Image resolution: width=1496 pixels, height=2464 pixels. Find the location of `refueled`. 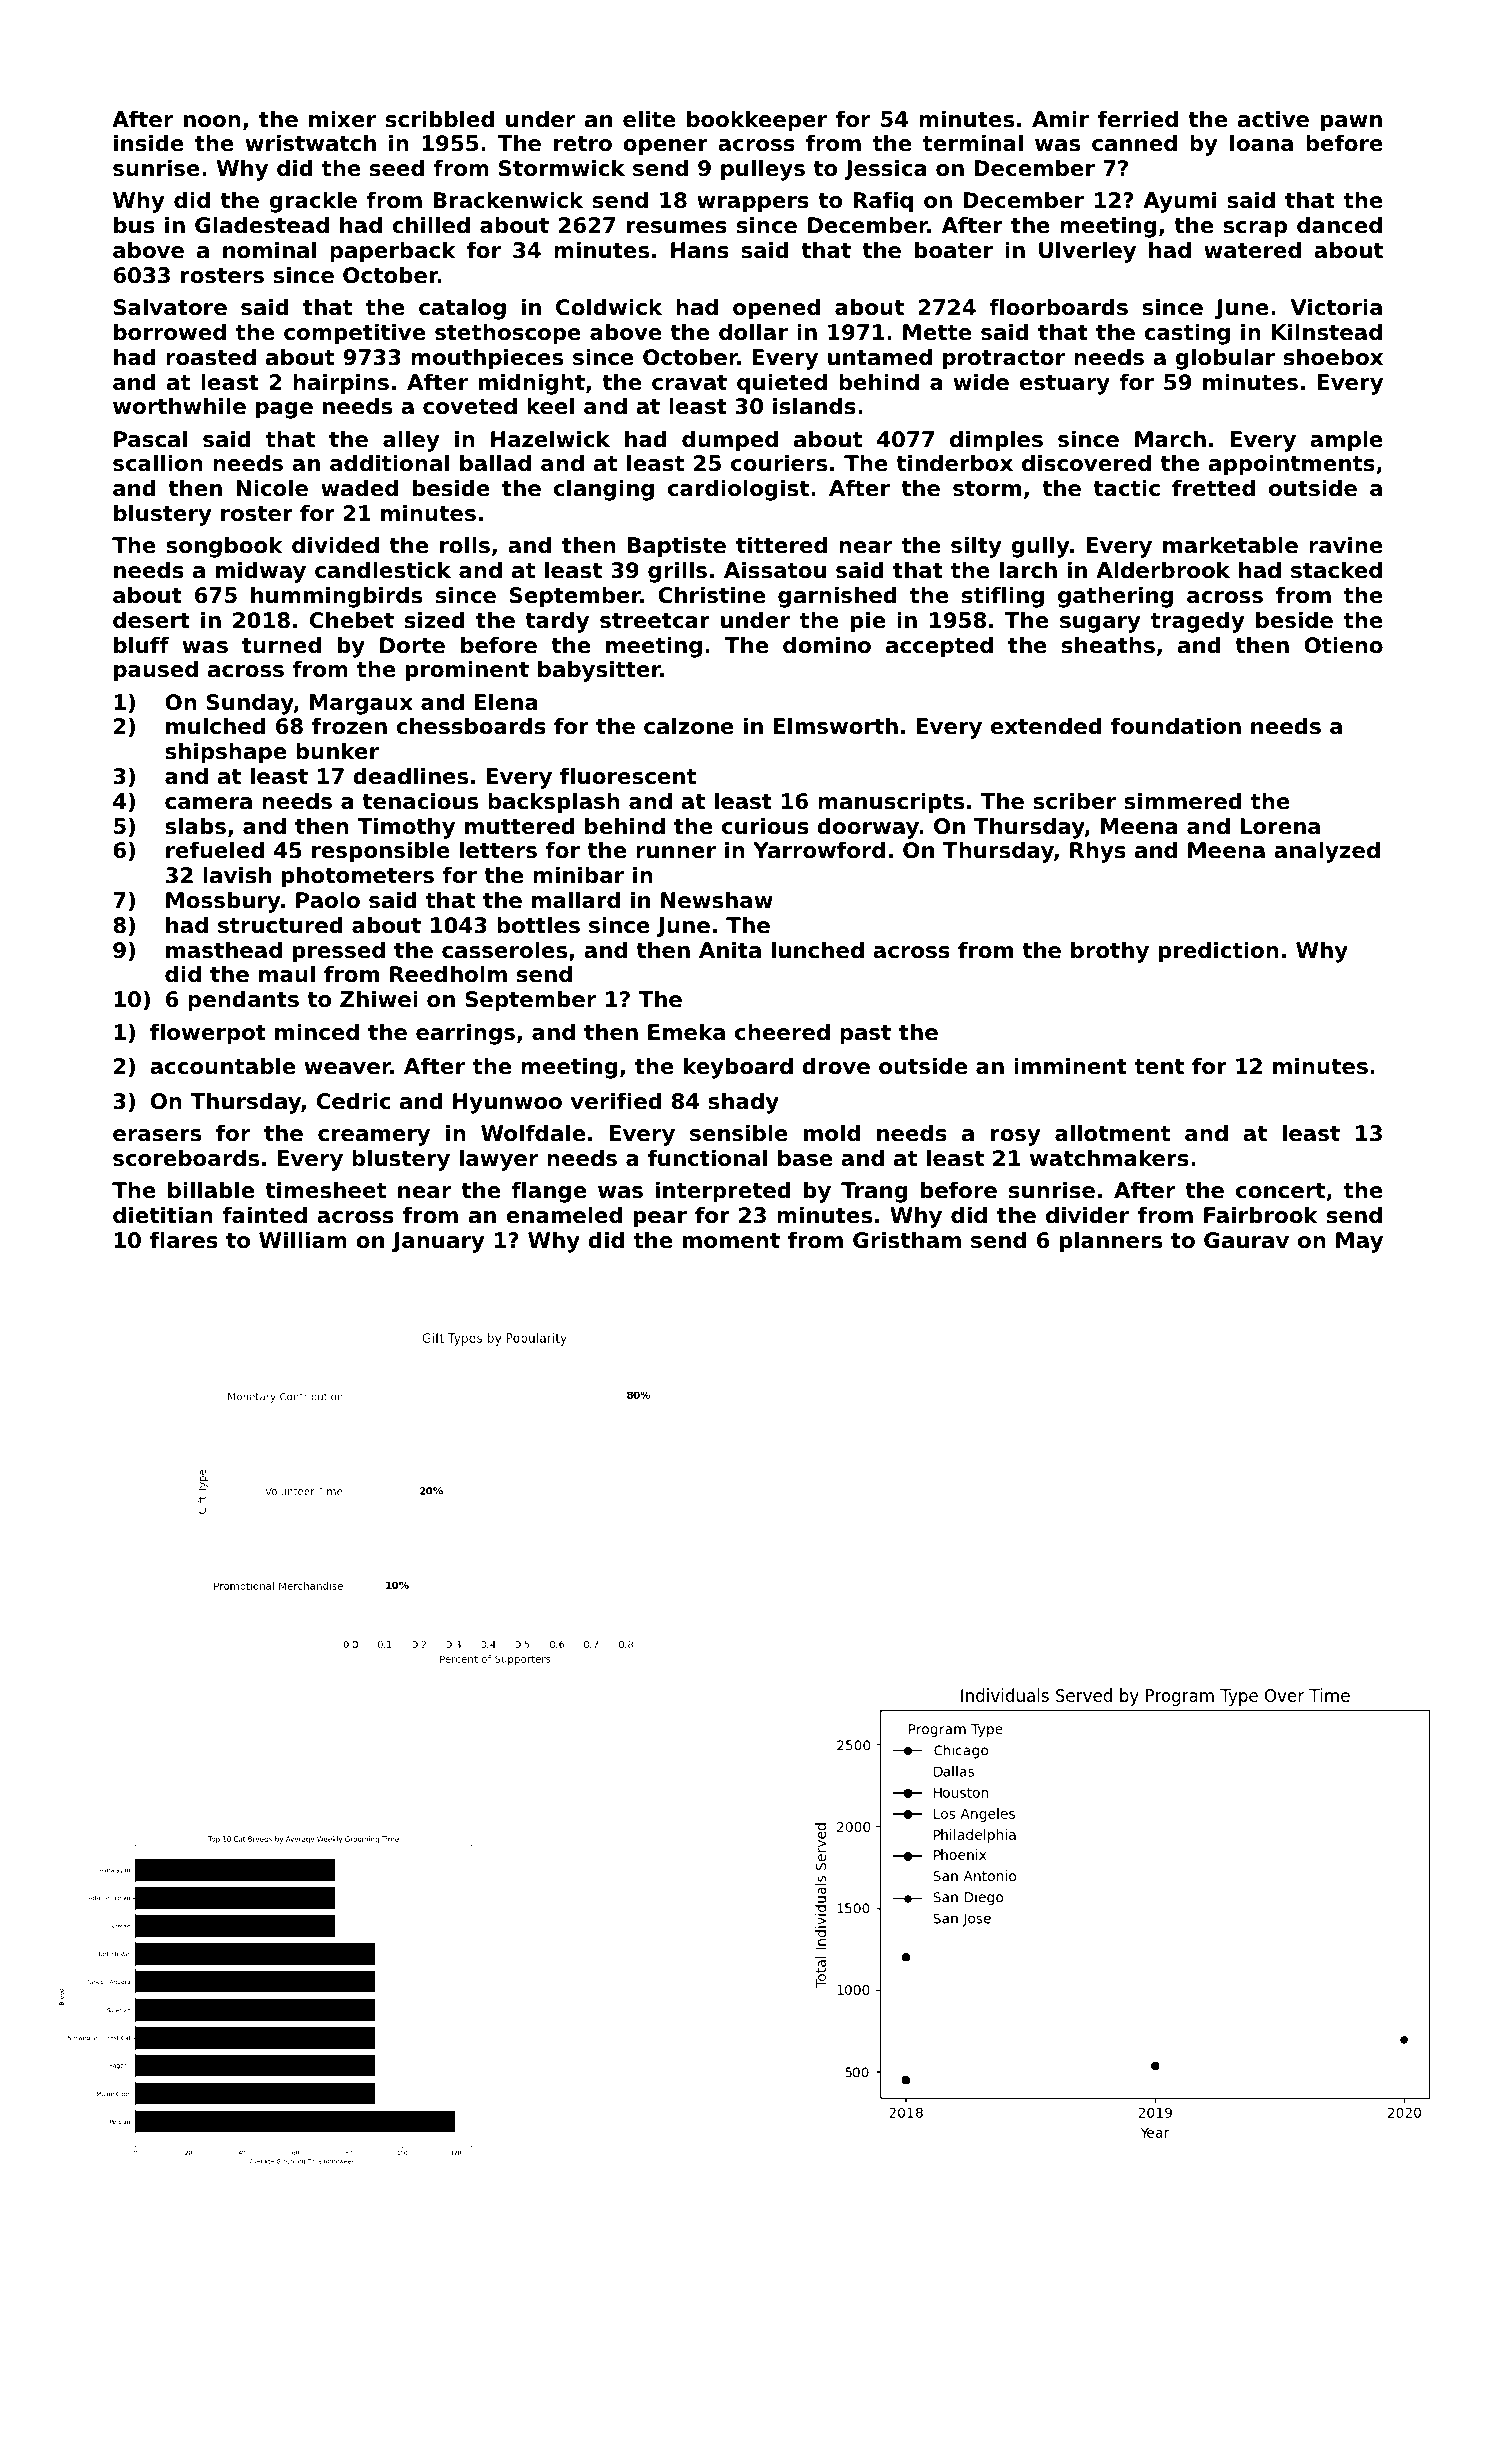

refueled is located at coordinates (215, 850).
